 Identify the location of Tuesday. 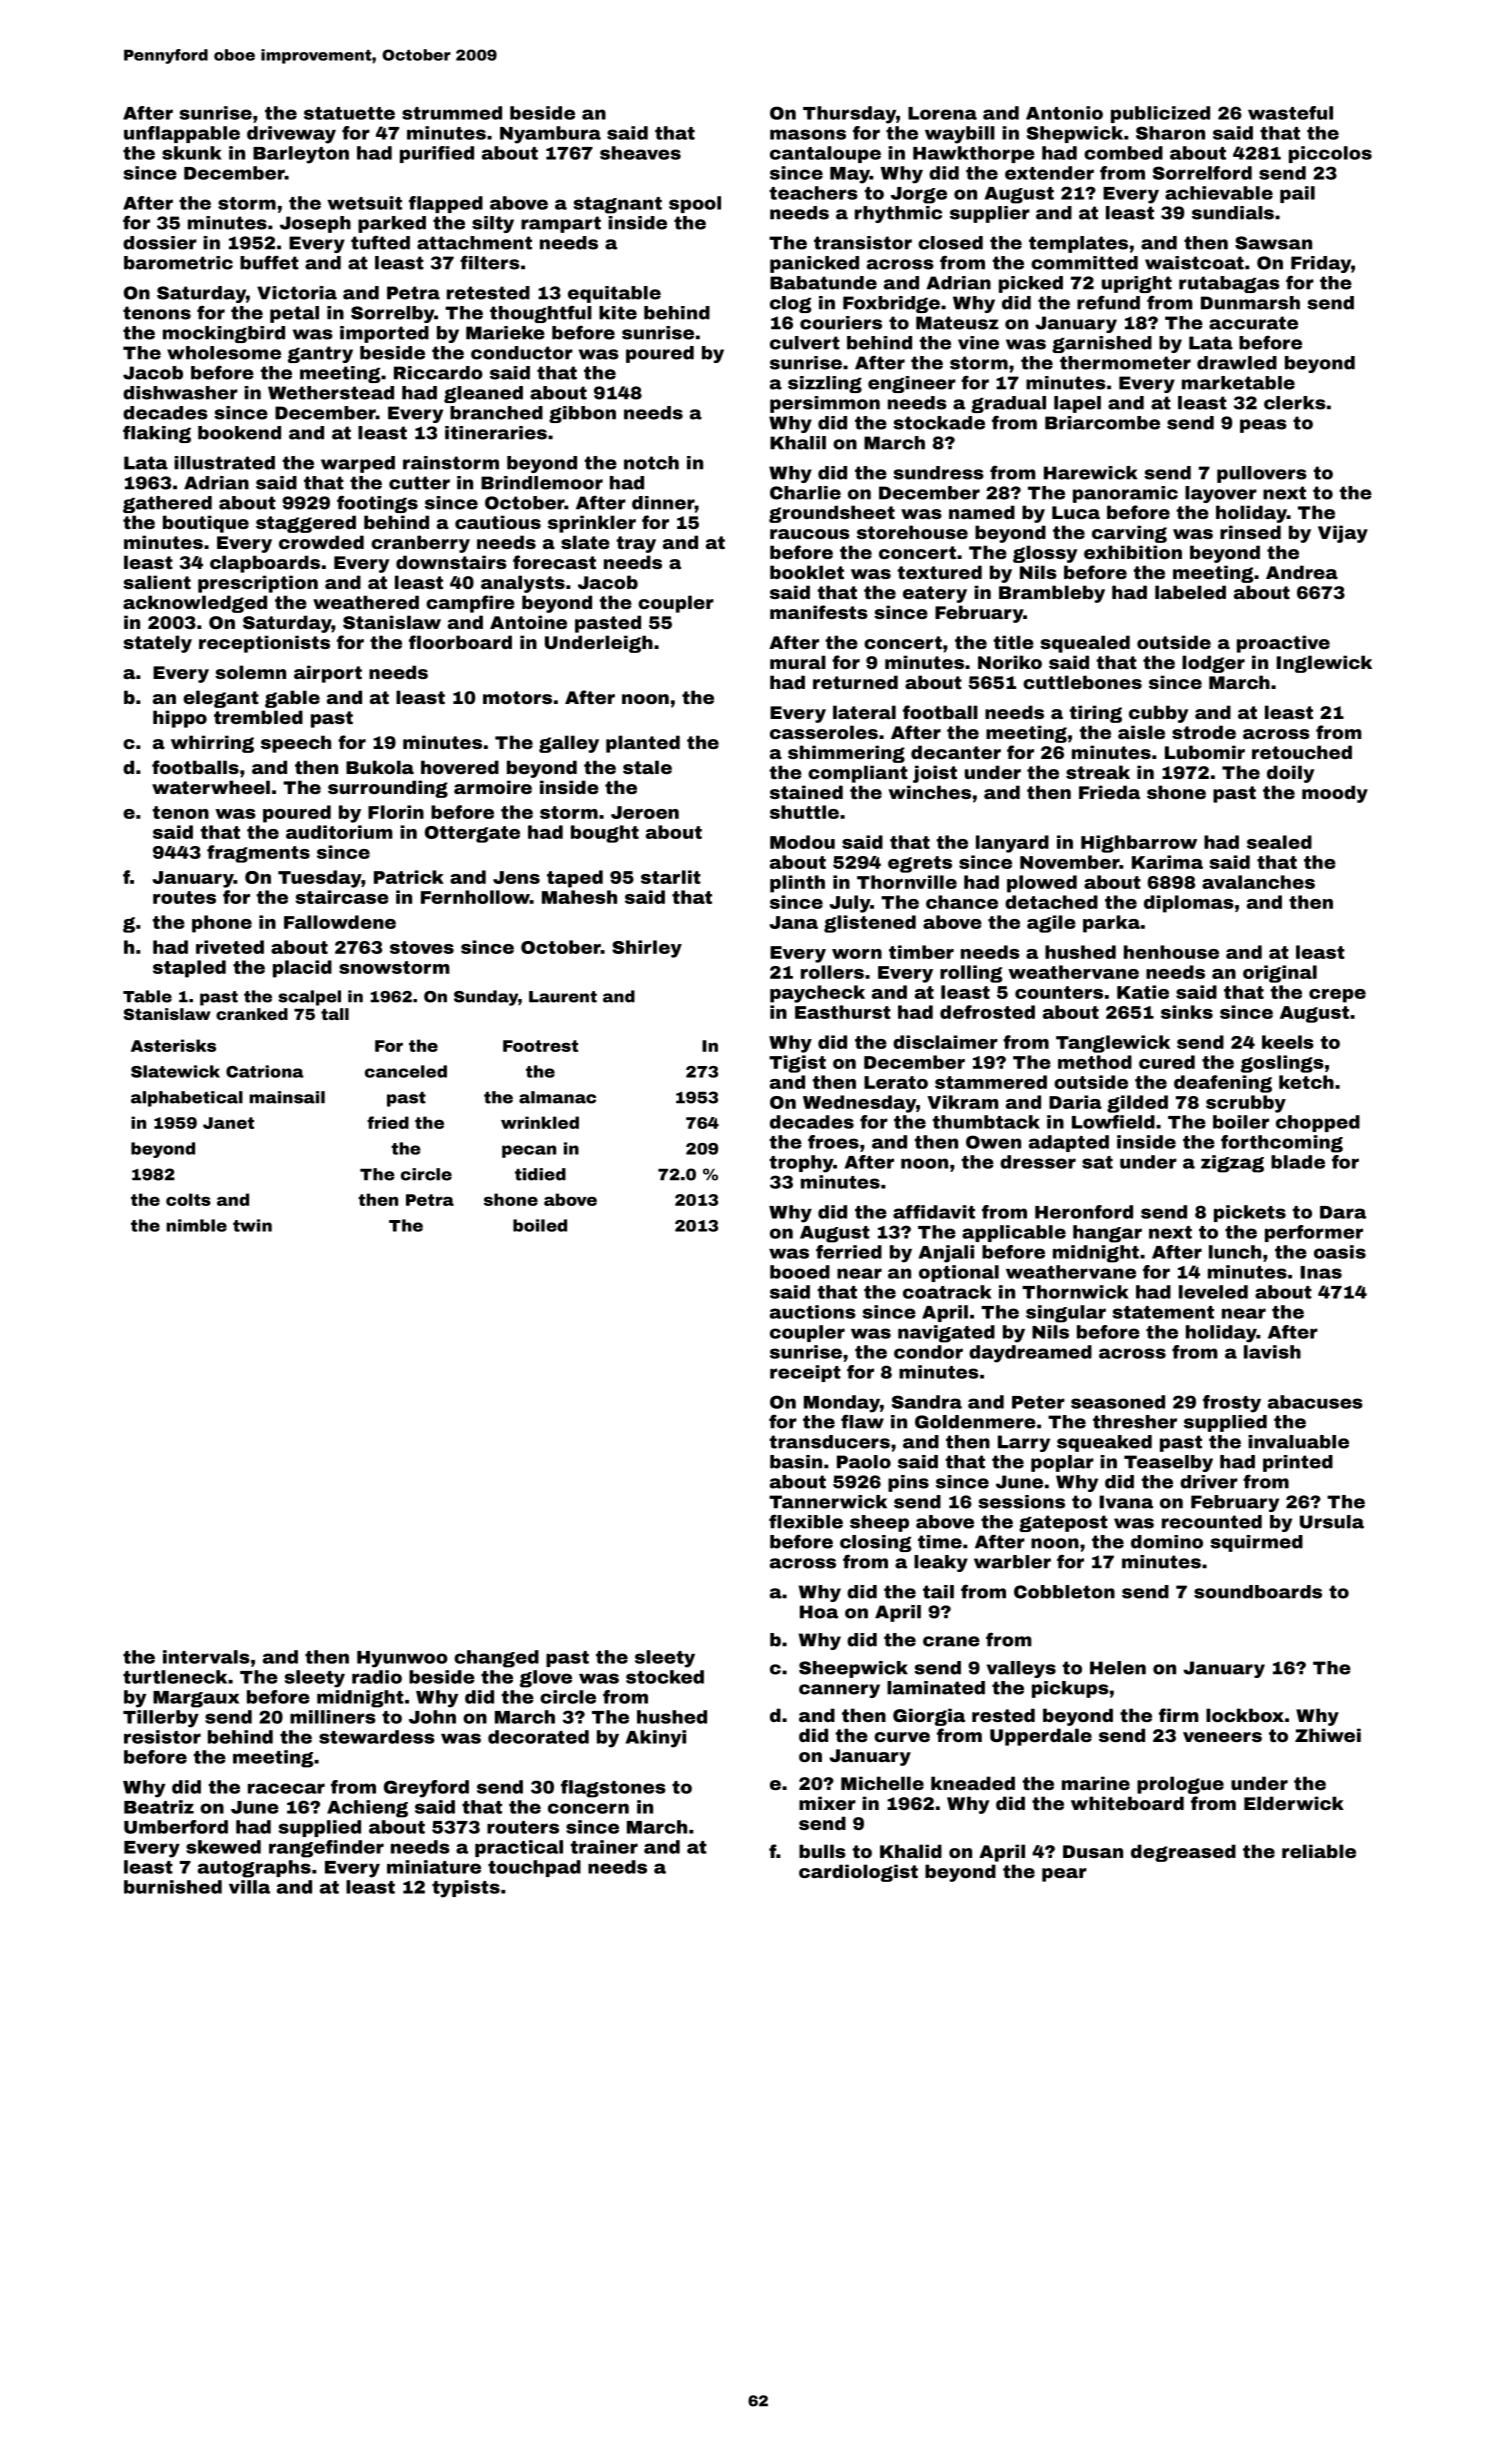
(320, 879).
